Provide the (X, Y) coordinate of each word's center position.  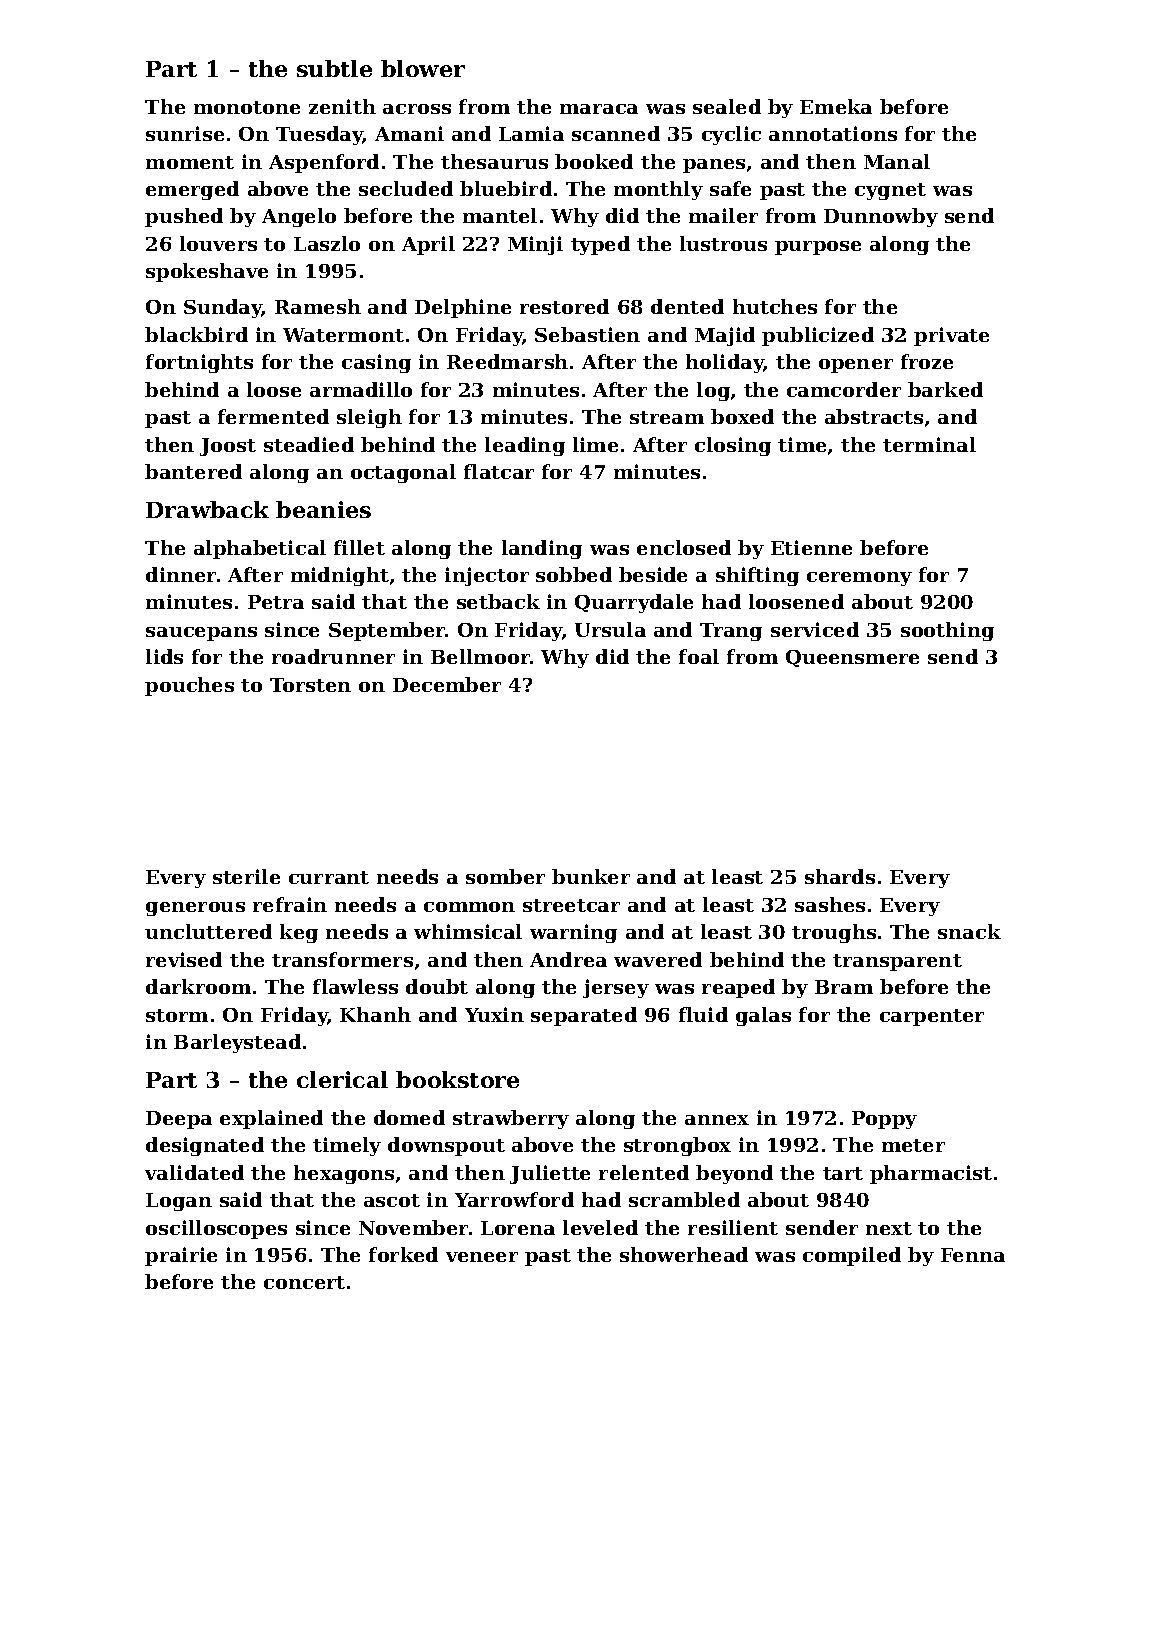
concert (304, 1282)
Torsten (310, 685)
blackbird (196, 334)
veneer (482, 1257)
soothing (947, 631)
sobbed (574, 574)
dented (687, 306)
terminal (929, 444)
